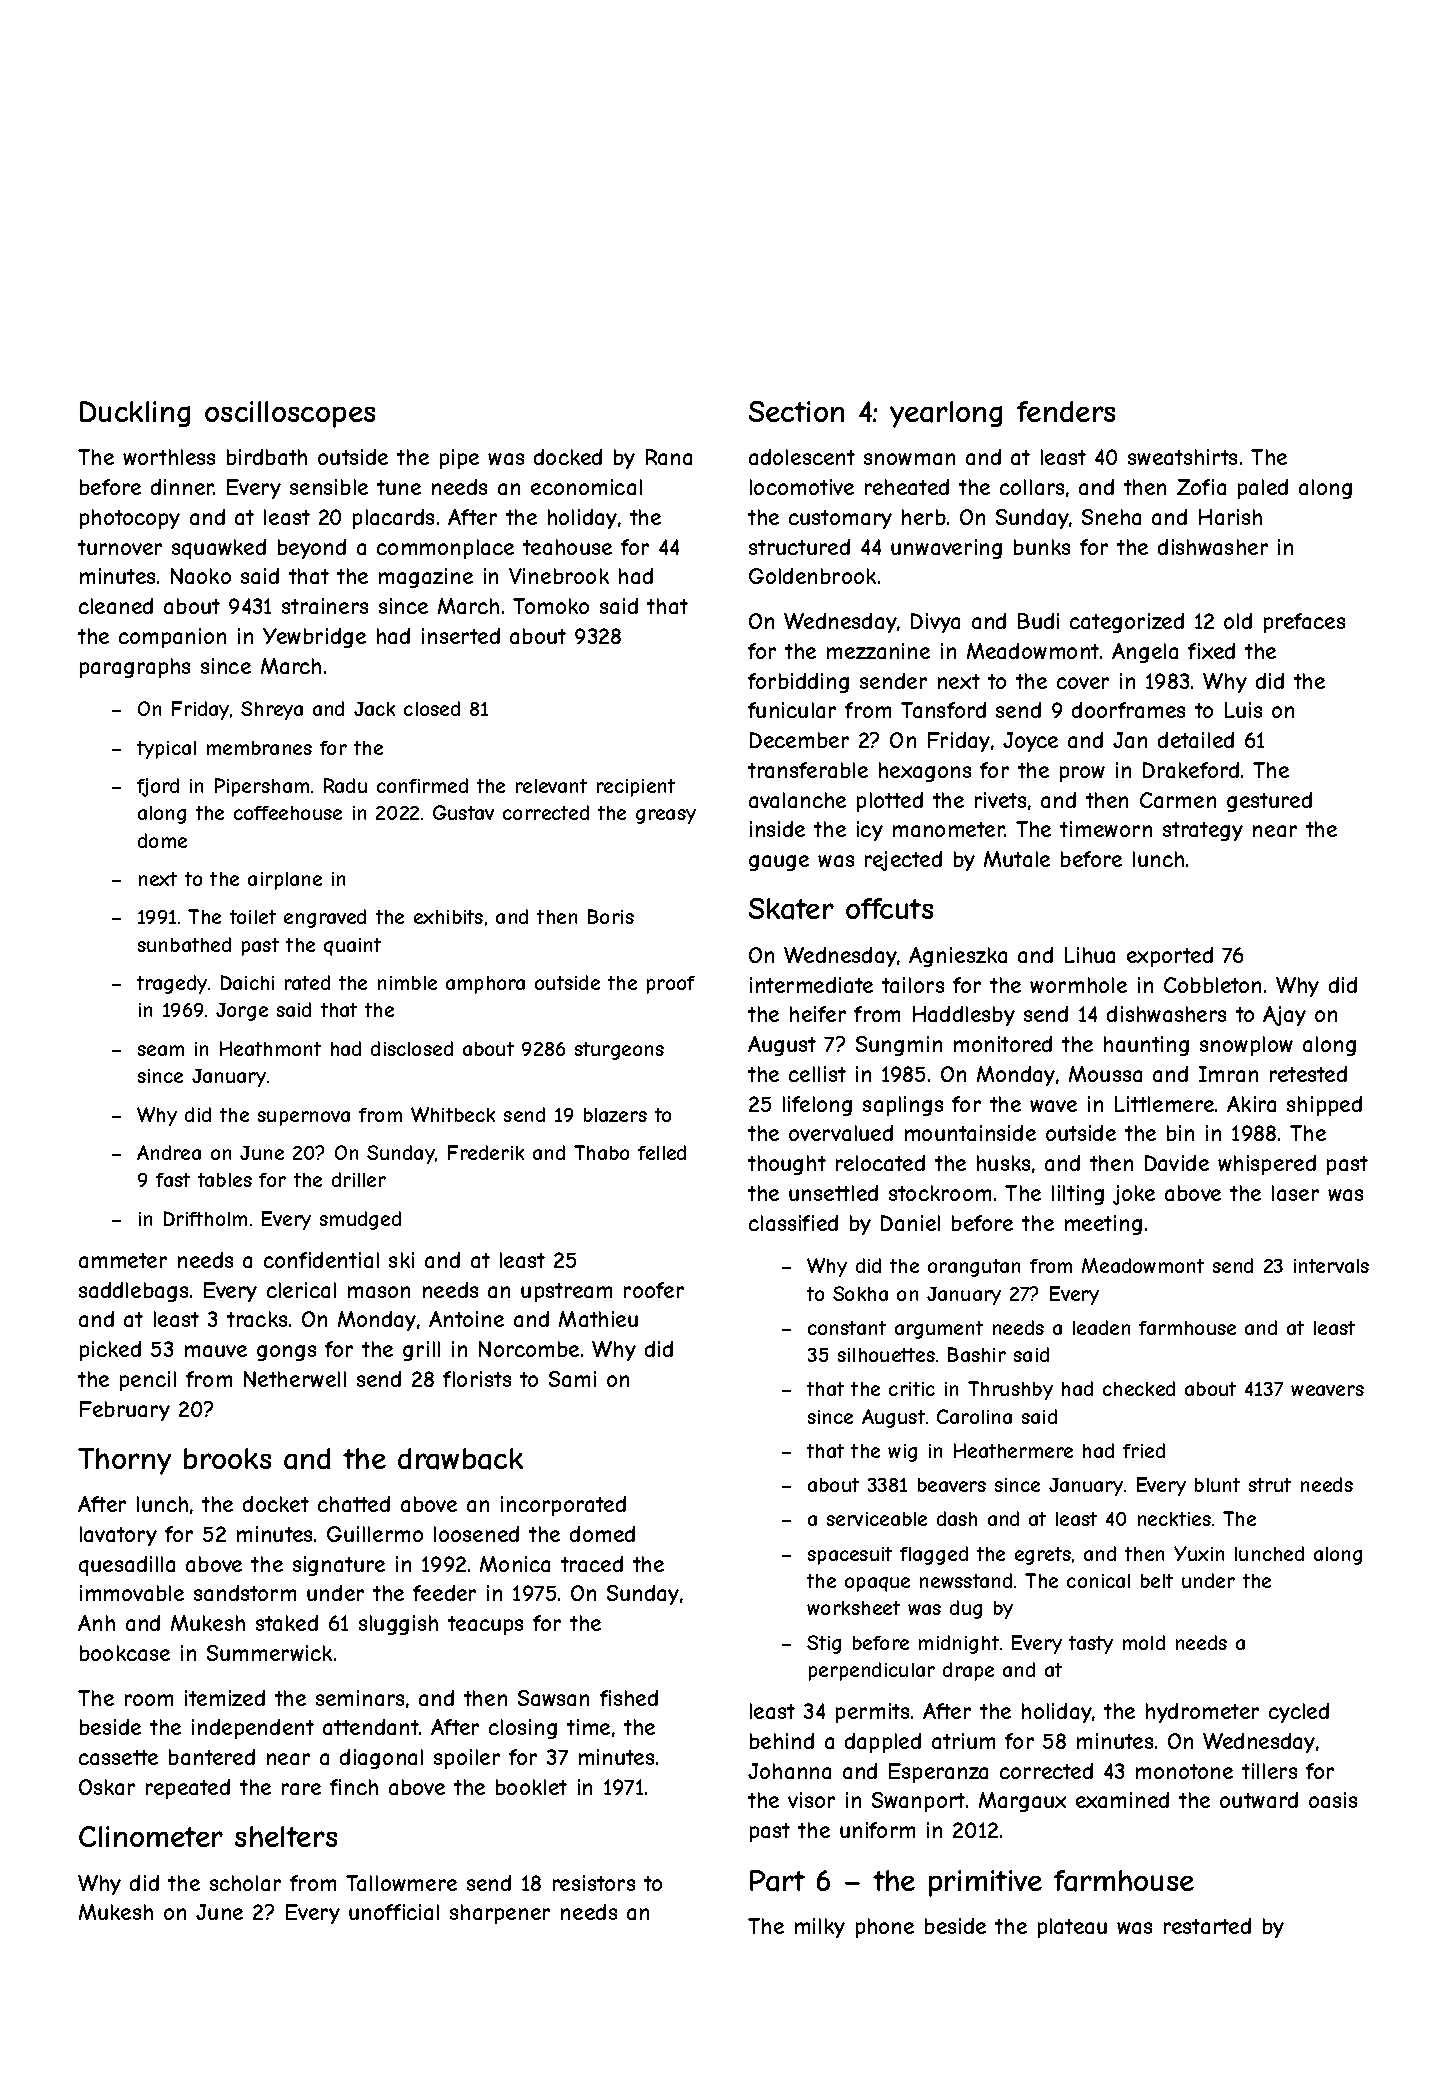 The height and width of the page is (2100, 1450). I want to click on upstream, so click(566, 1292).
